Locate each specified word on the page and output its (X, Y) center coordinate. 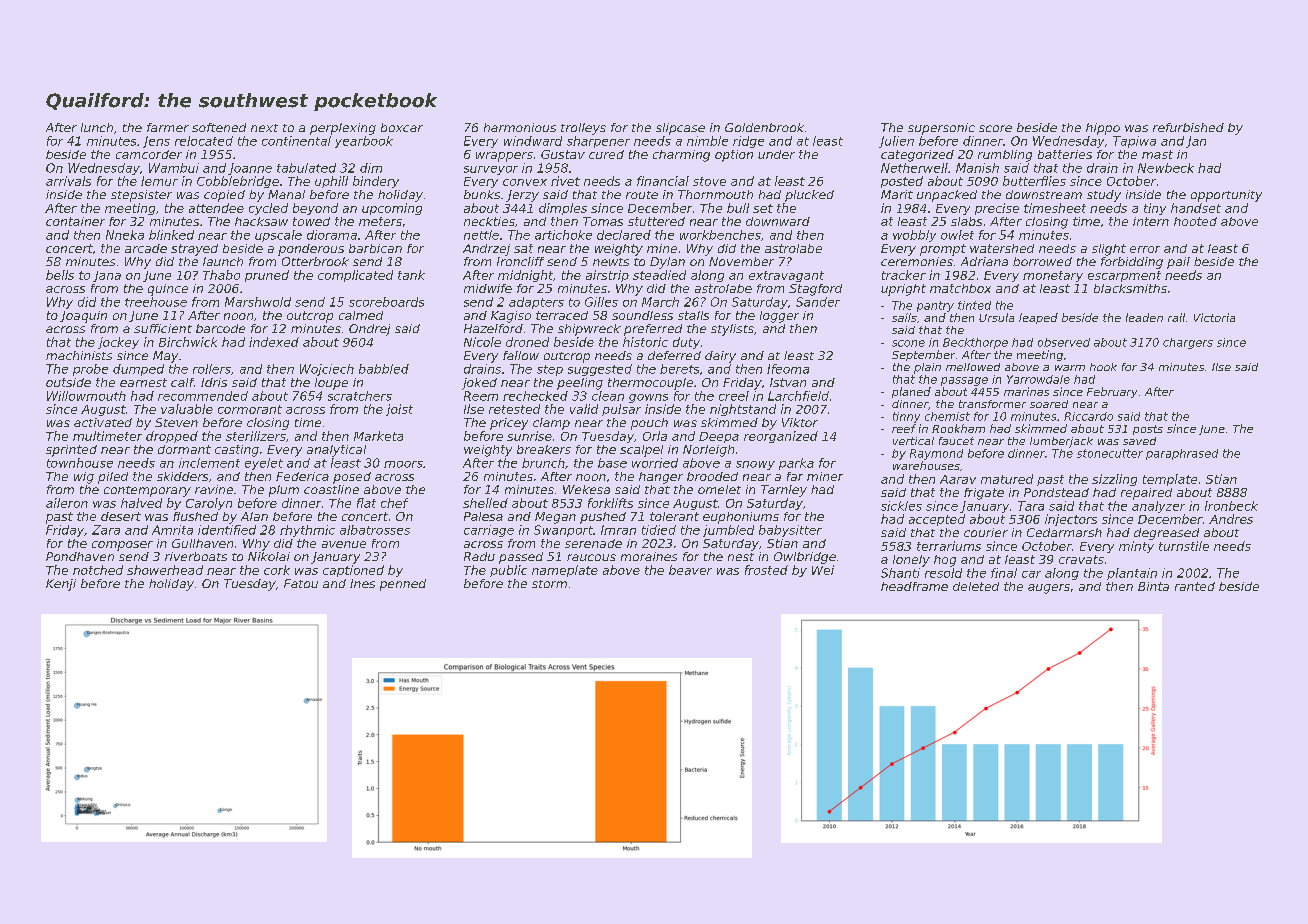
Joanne (250, 169)
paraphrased (1182, 454)
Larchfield (798, 396)
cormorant (250, 409)
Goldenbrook (764, 127)
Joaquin (83, 317)
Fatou (301, 583)
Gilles (601, 302)
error (1145, 249)
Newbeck (1166, 168)
